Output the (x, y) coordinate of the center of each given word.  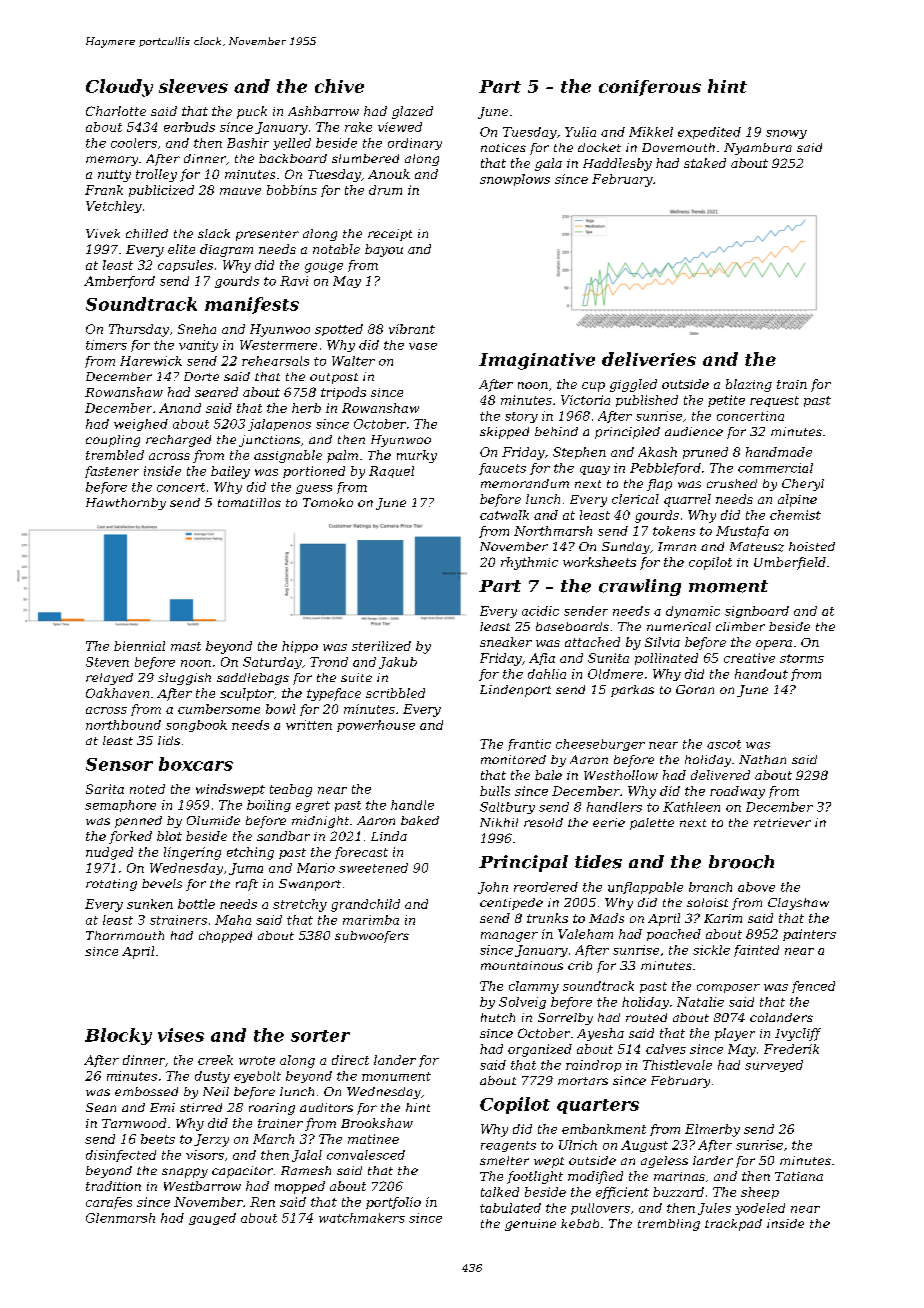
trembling (669, 1225)
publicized (161, 191)
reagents (508, 1146)
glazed (412, 112)
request (774, 401)
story (521, 417)
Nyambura (758, 149)
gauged (212, 1219)
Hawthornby (126, 504)
